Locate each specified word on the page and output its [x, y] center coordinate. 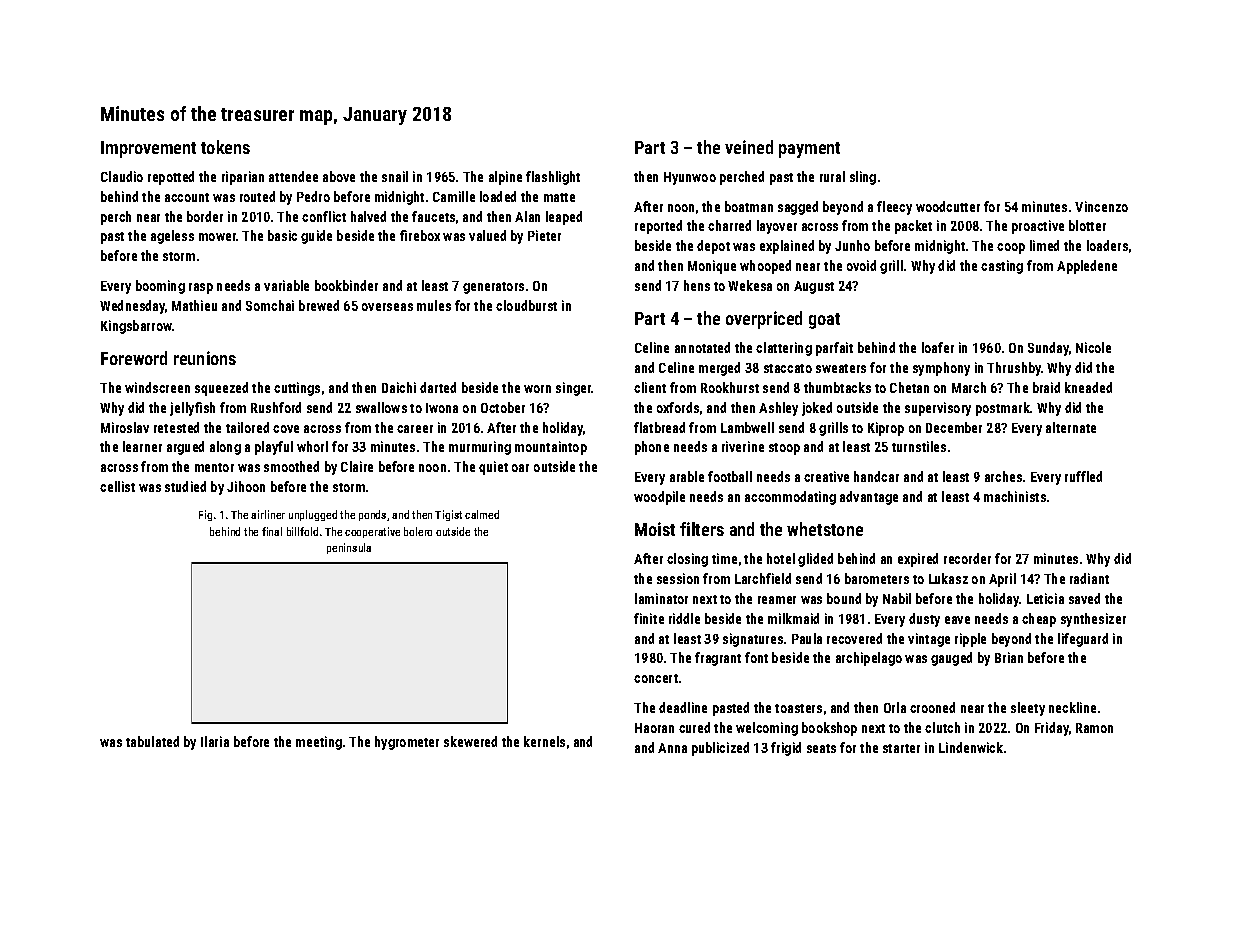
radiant [1089, 578]
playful [274, 448]
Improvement [148, 149]
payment [809, 150]
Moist [655, 529]
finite [649, 618]
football [730, 476]
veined [749, 147]
